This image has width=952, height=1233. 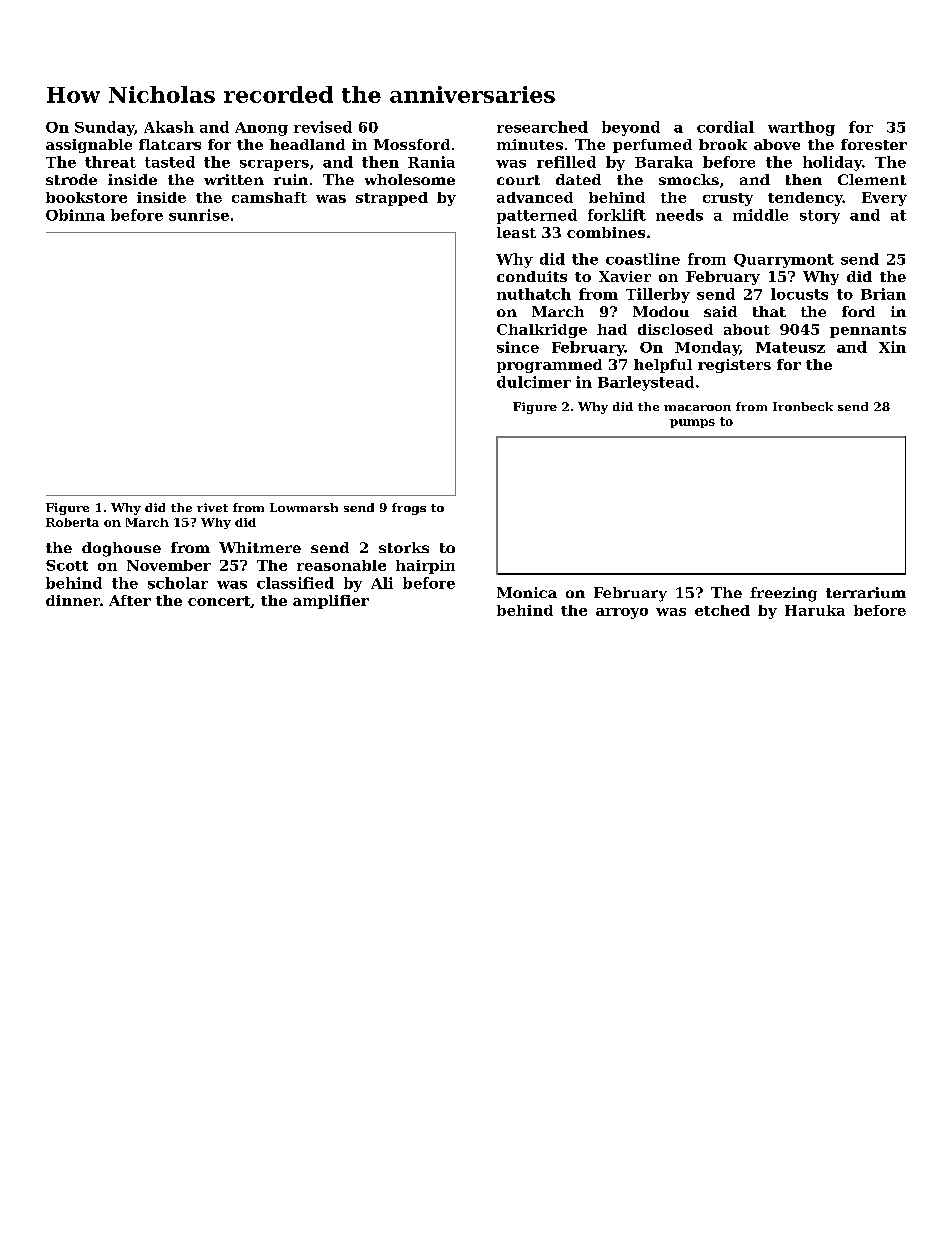 I want to click on researched, so click(x=542, y=127).
